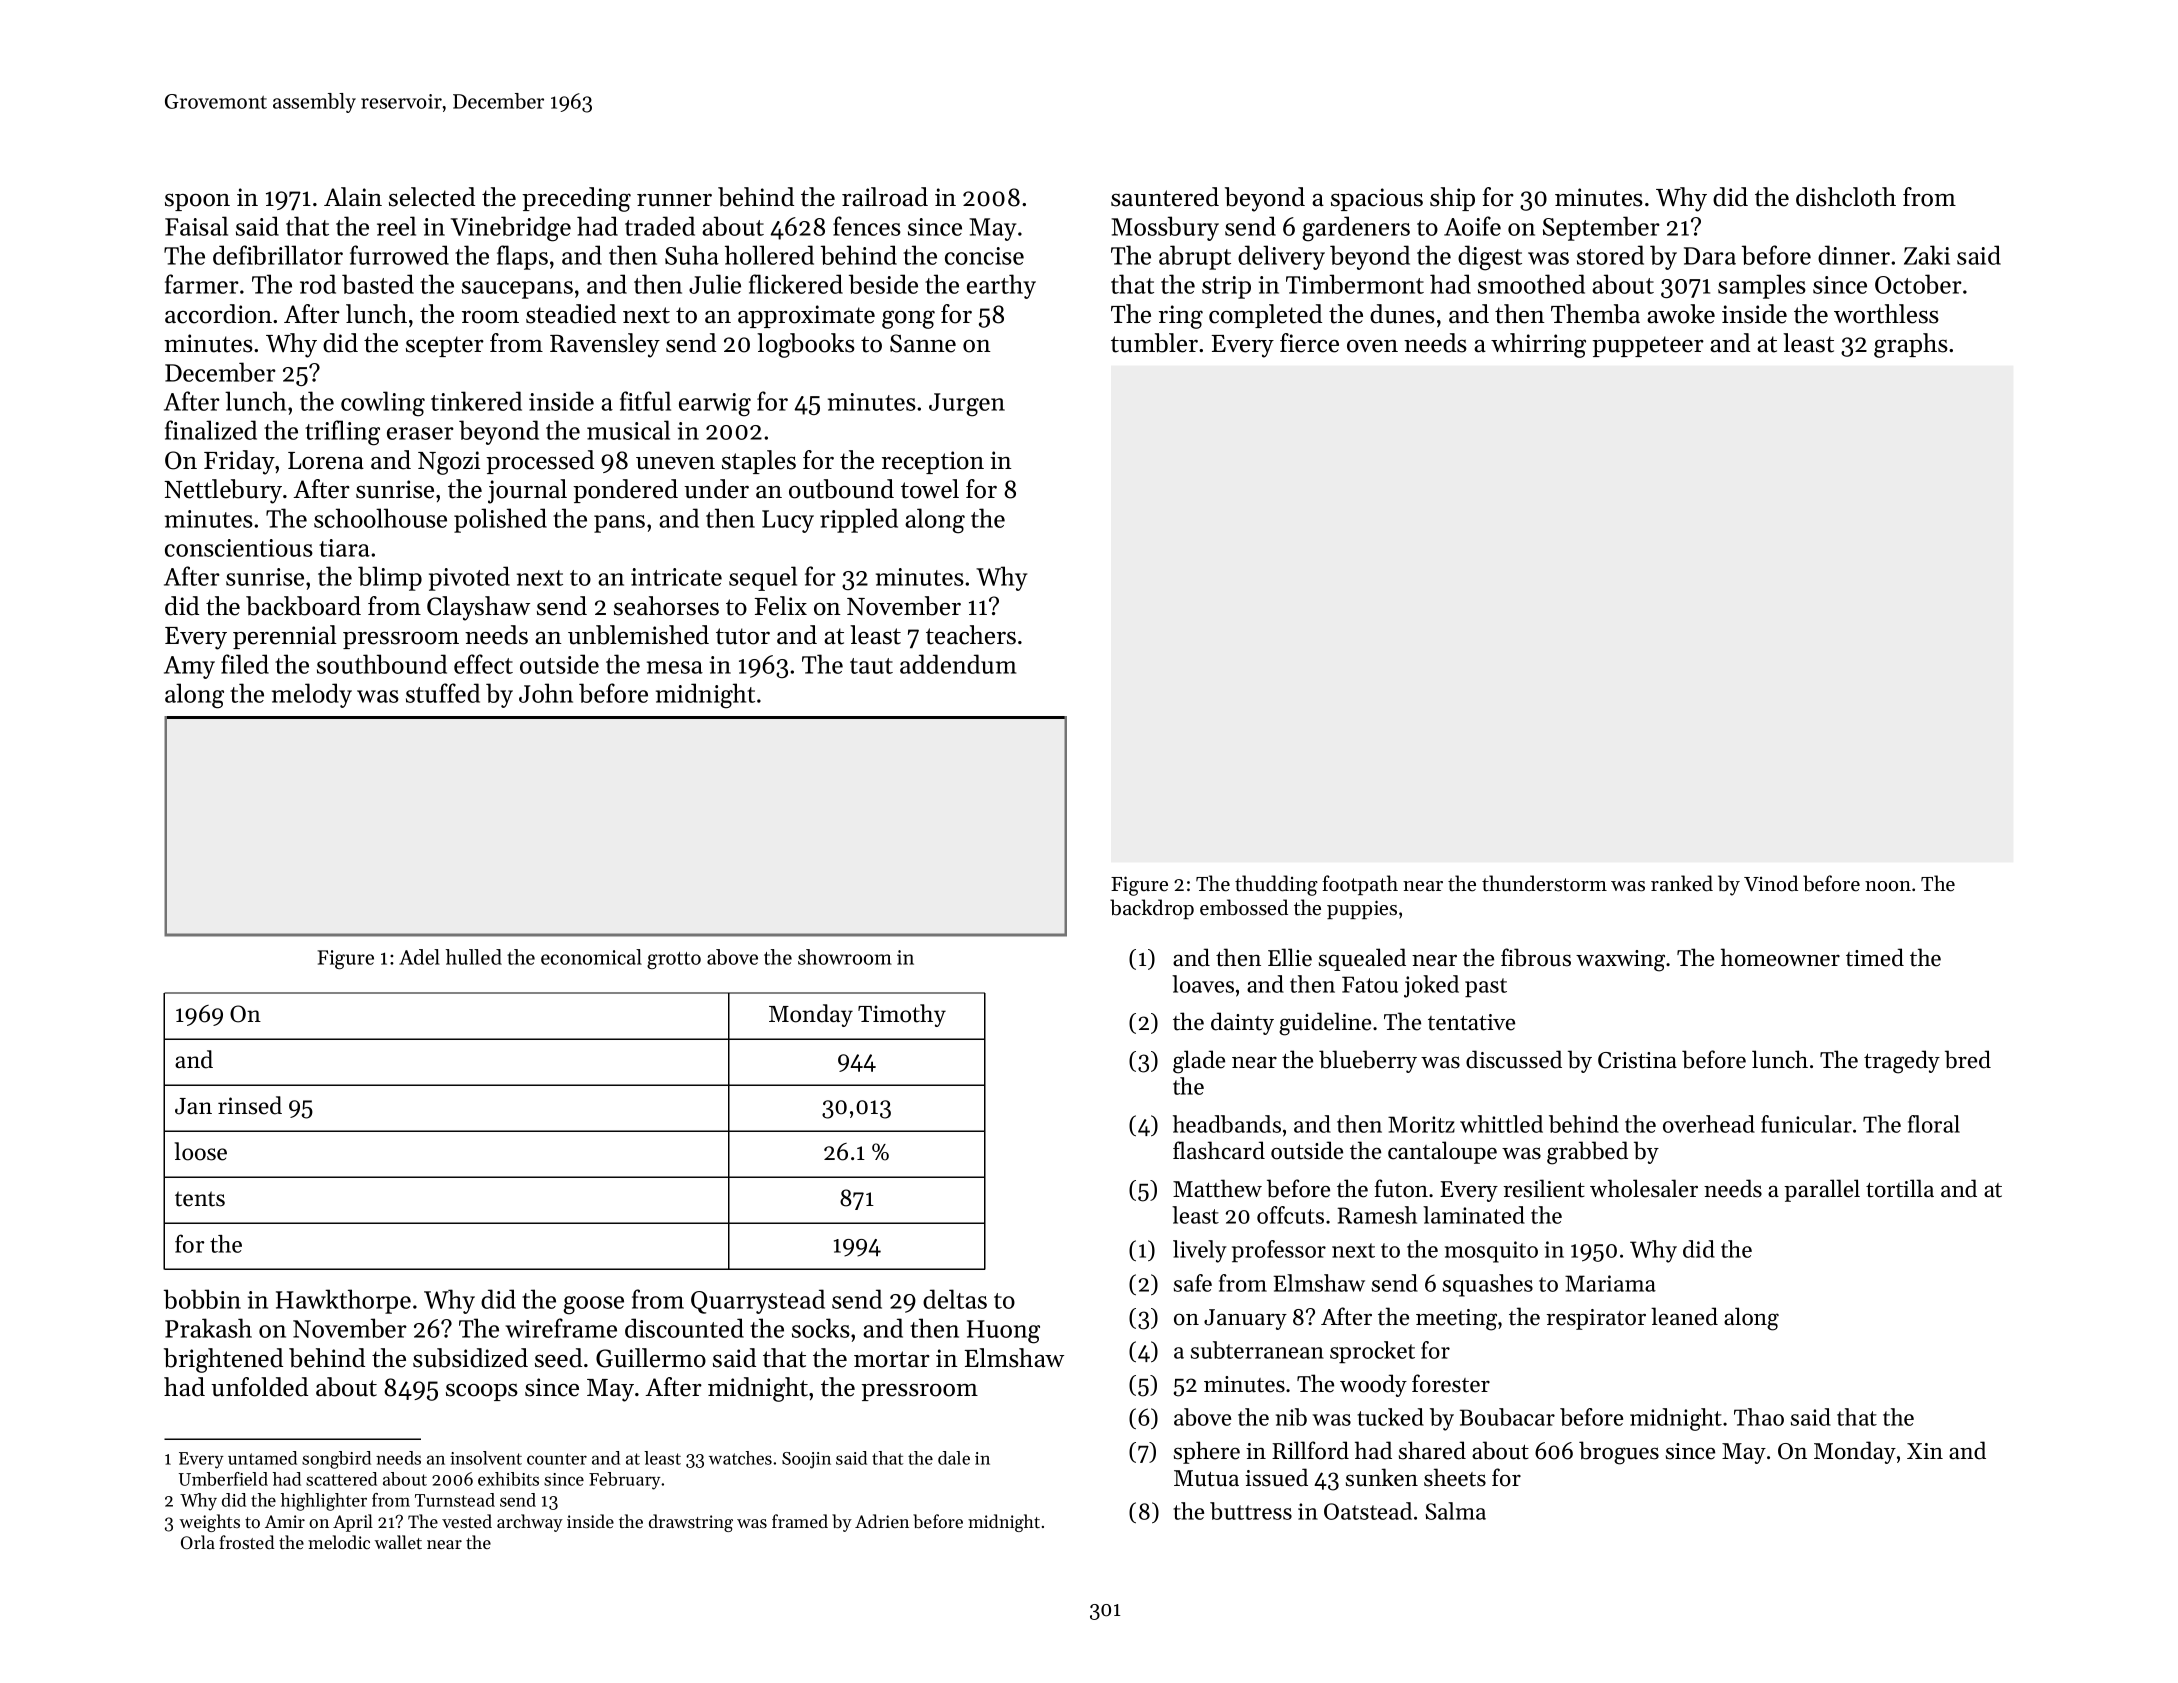 The image size is (2178, 1683). Describe the element at coordinates (303, 606) in the screenshot. I see `backboard` at that location.
